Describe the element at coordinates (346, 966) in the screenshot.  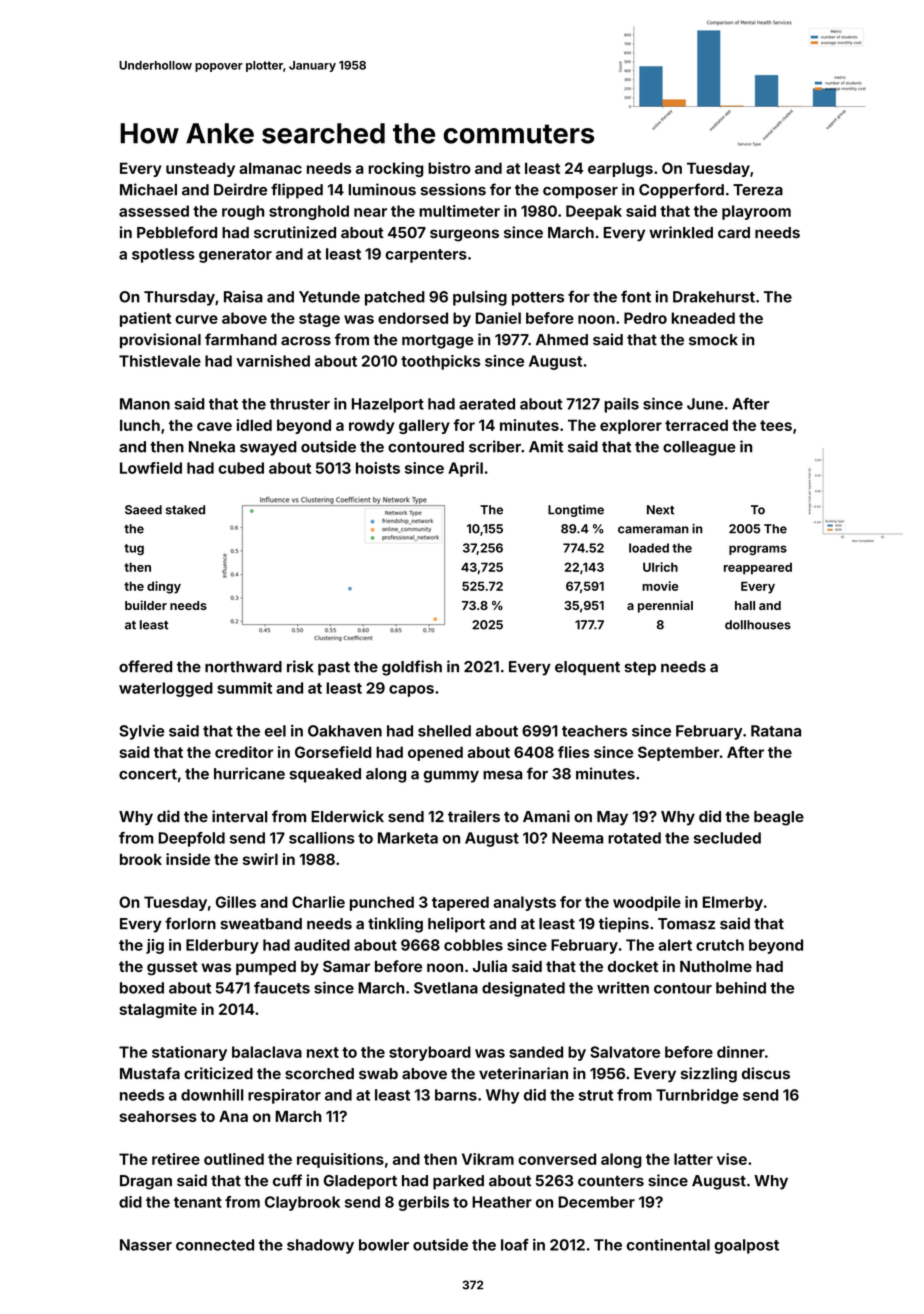
I see `Samar` at that location.
